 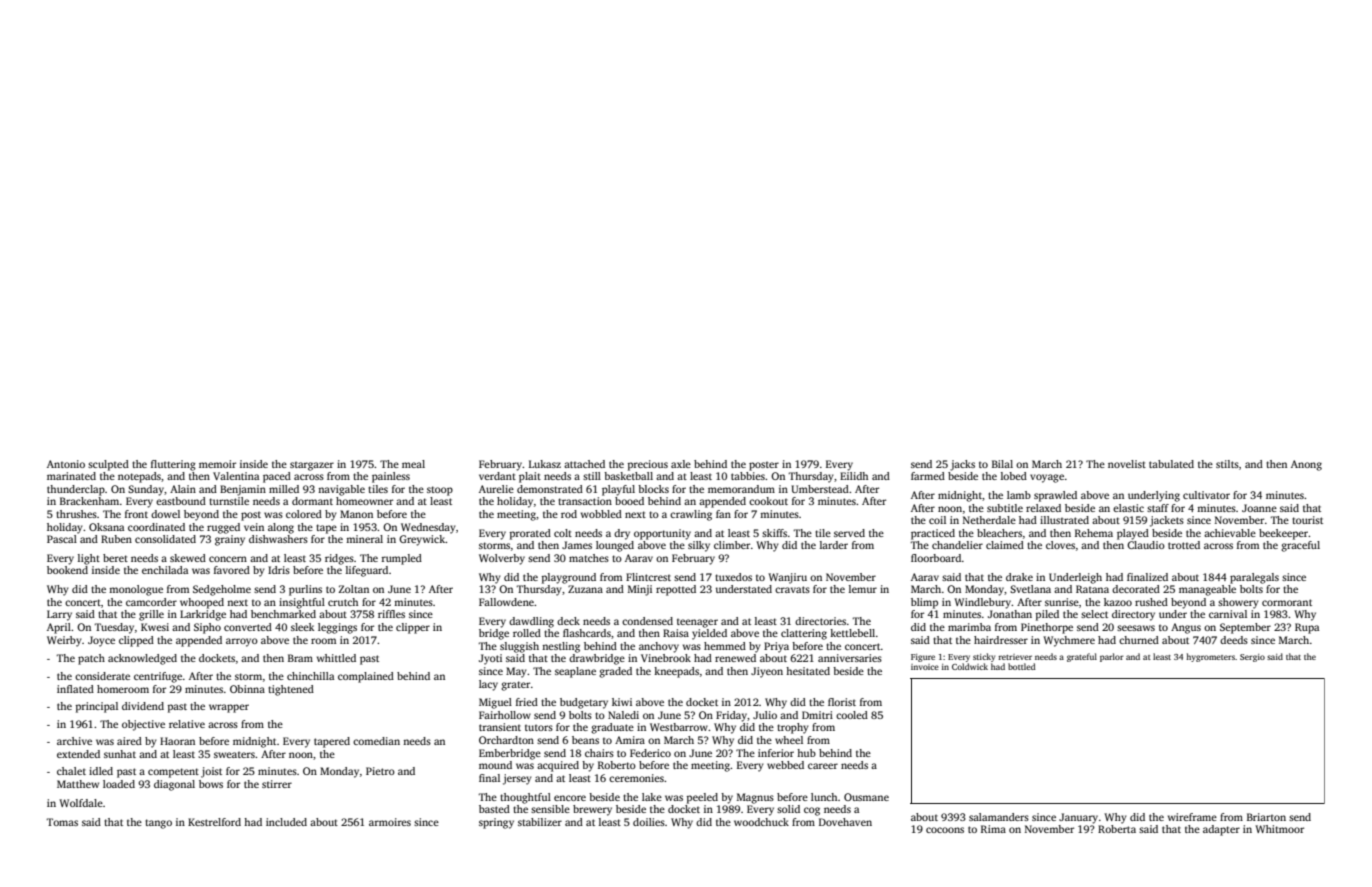 I want to click on wheel, so click(x=789, y=740).
